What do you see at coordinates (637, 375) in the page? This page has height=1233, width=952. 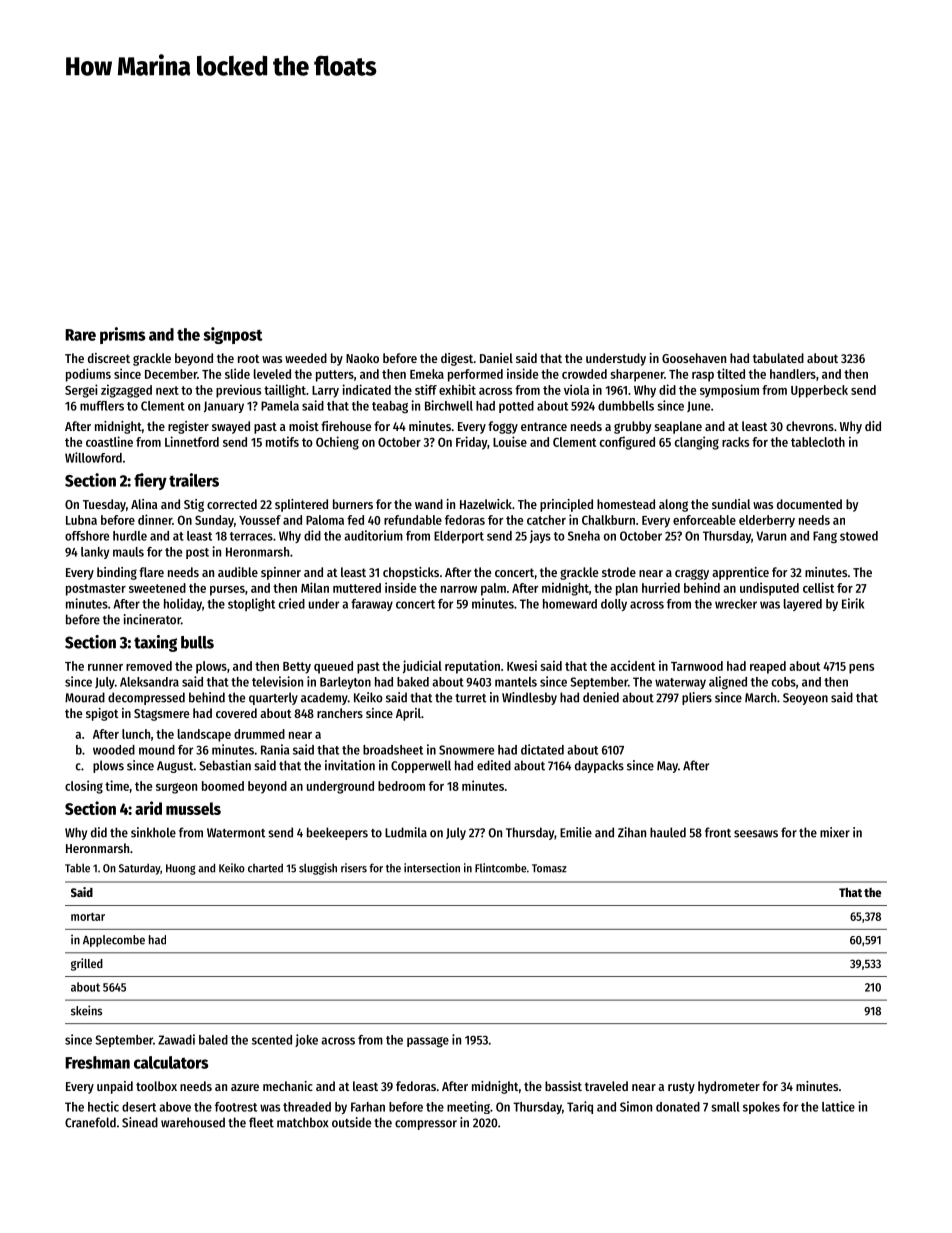 I see `sharpener` at bounding box center [637, 375].
